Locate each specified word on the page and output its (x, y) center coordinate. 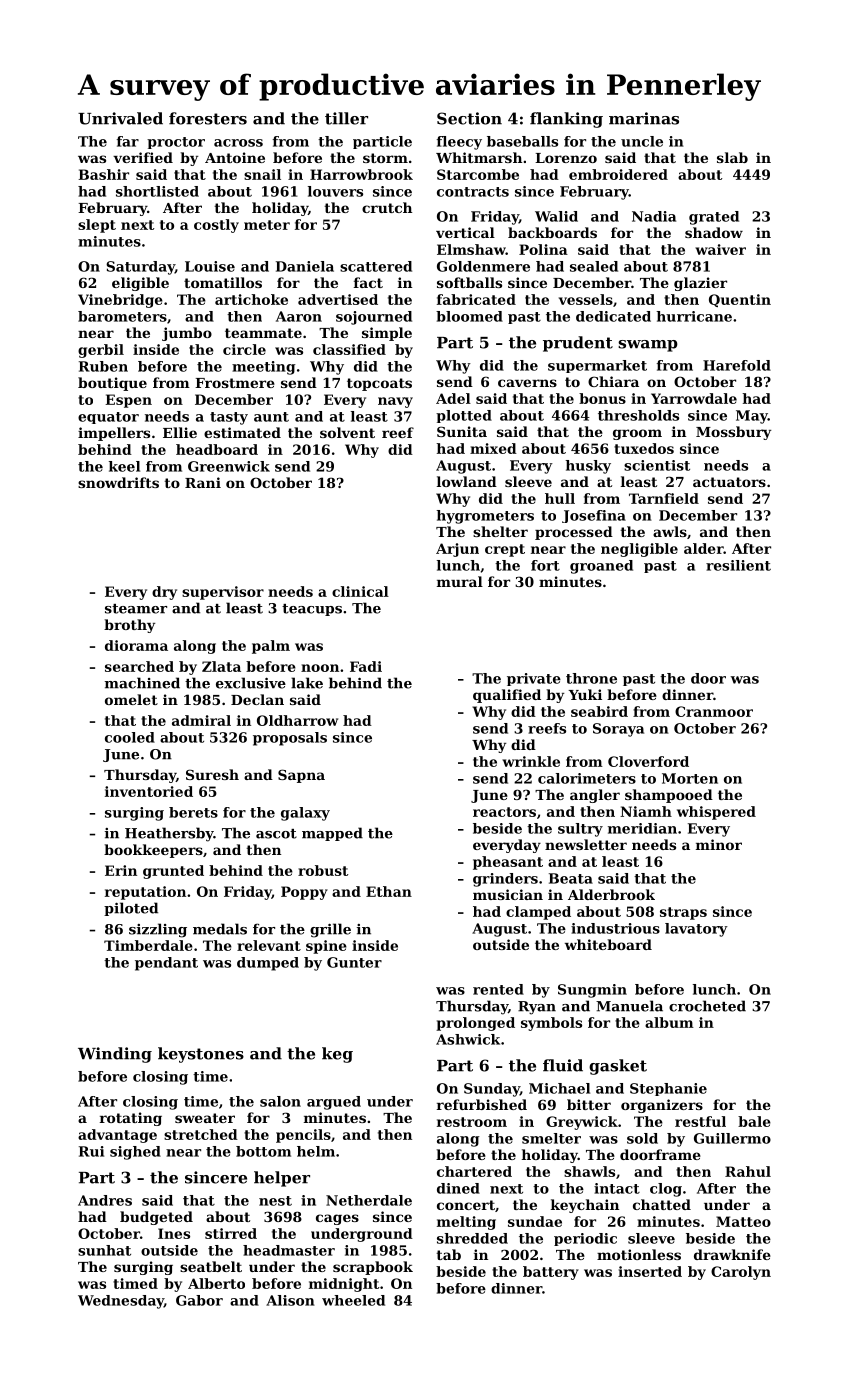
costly (216, 226)
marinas (644, 118)
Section (469, 118)
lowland (467, 481)
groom (637, 434)
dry (164, 593)
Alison (290, 1300)
